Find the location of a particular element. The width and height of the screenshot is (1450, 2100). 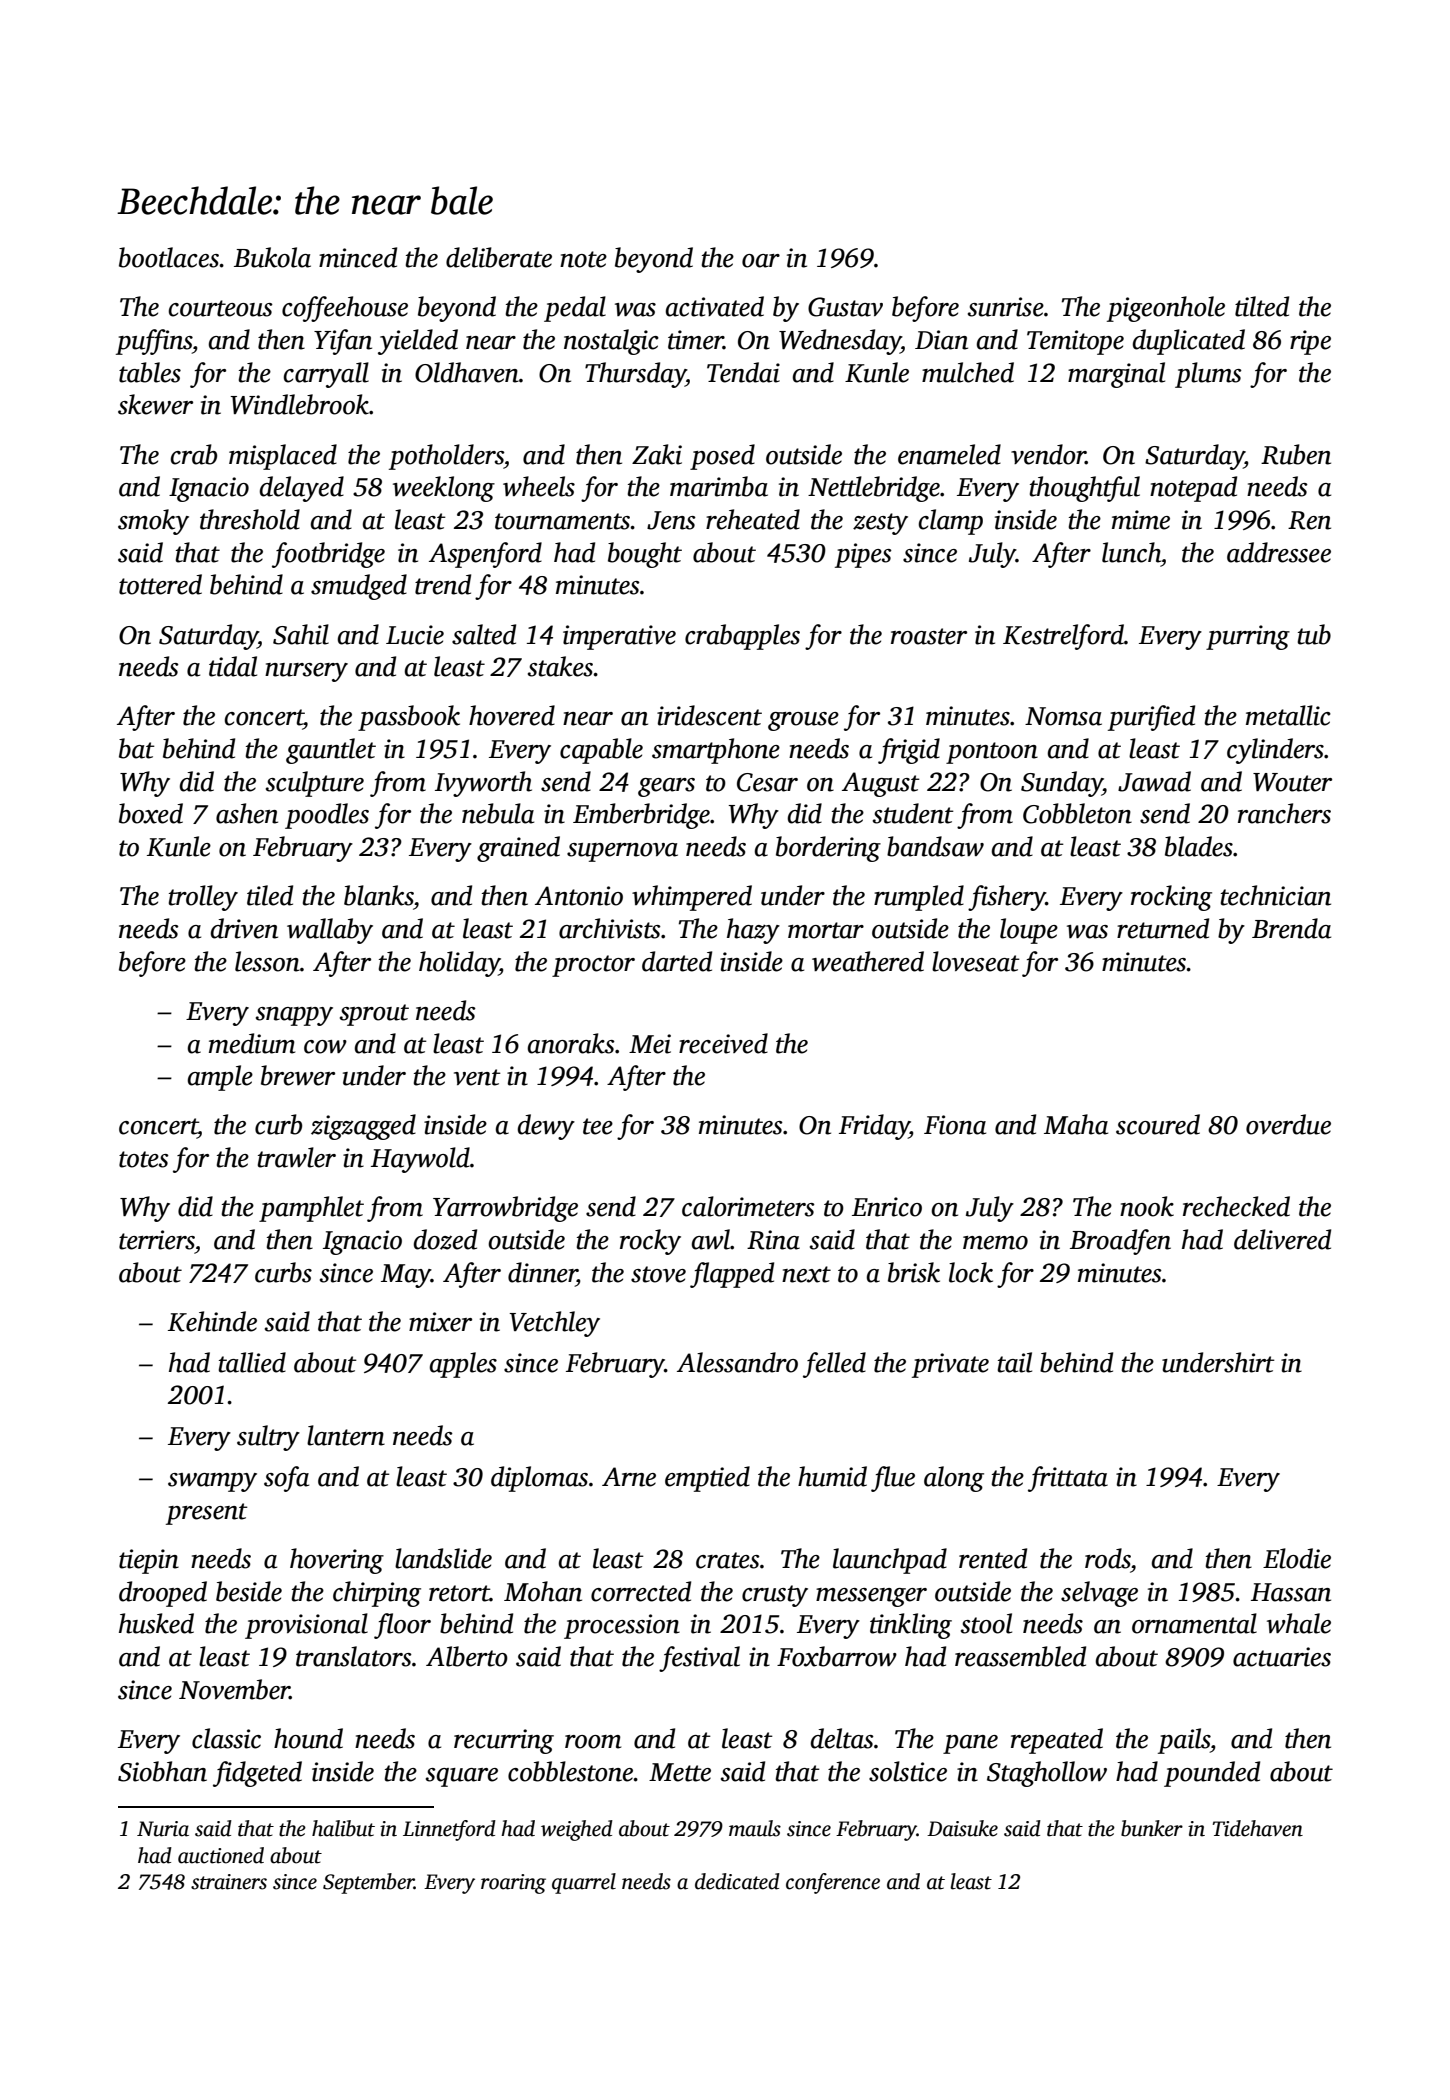

mime is located at coordinates (1141, 520).
